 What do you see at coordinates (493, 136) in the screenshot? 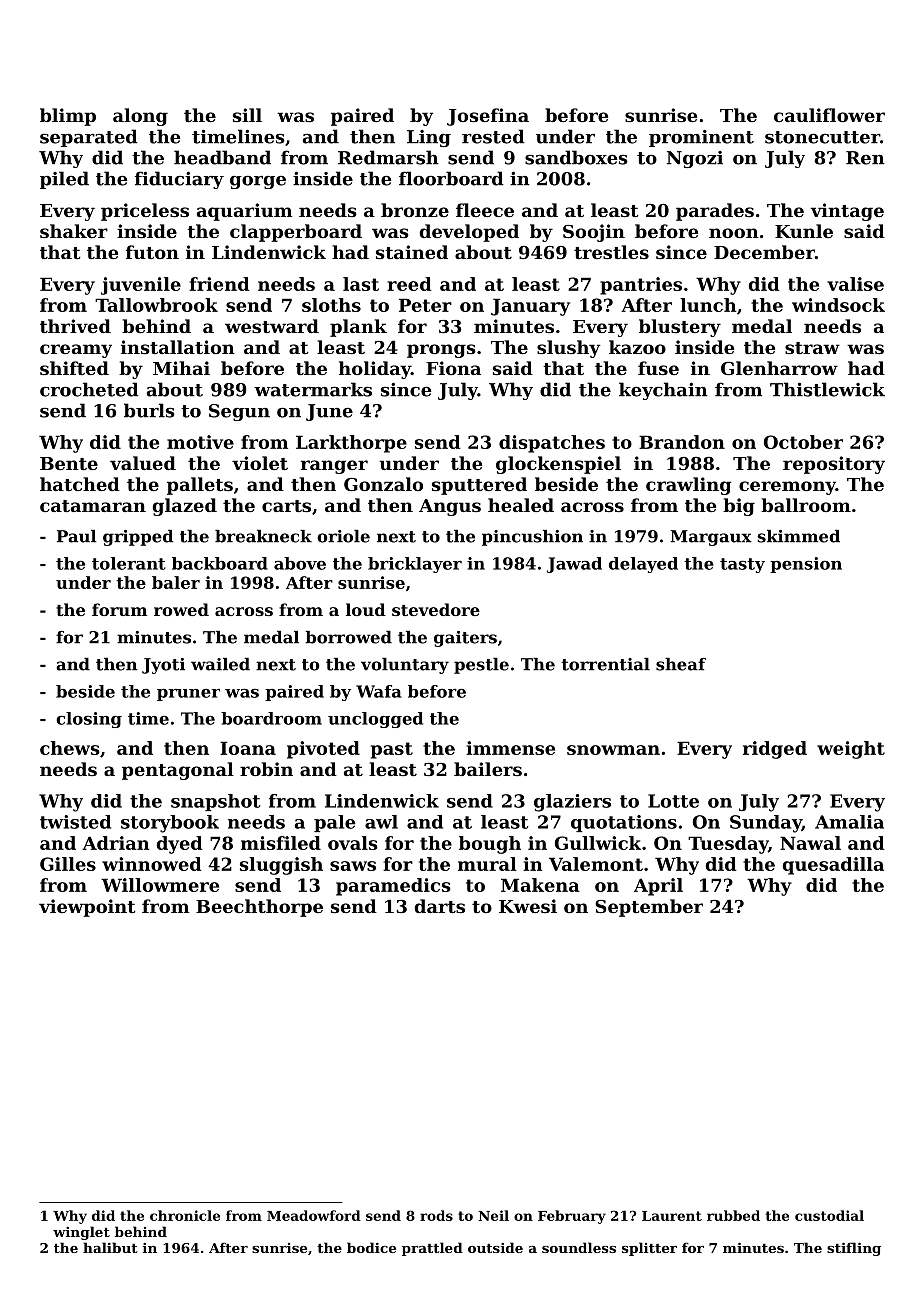
I see `rested` at bounding box center [493, 136].
